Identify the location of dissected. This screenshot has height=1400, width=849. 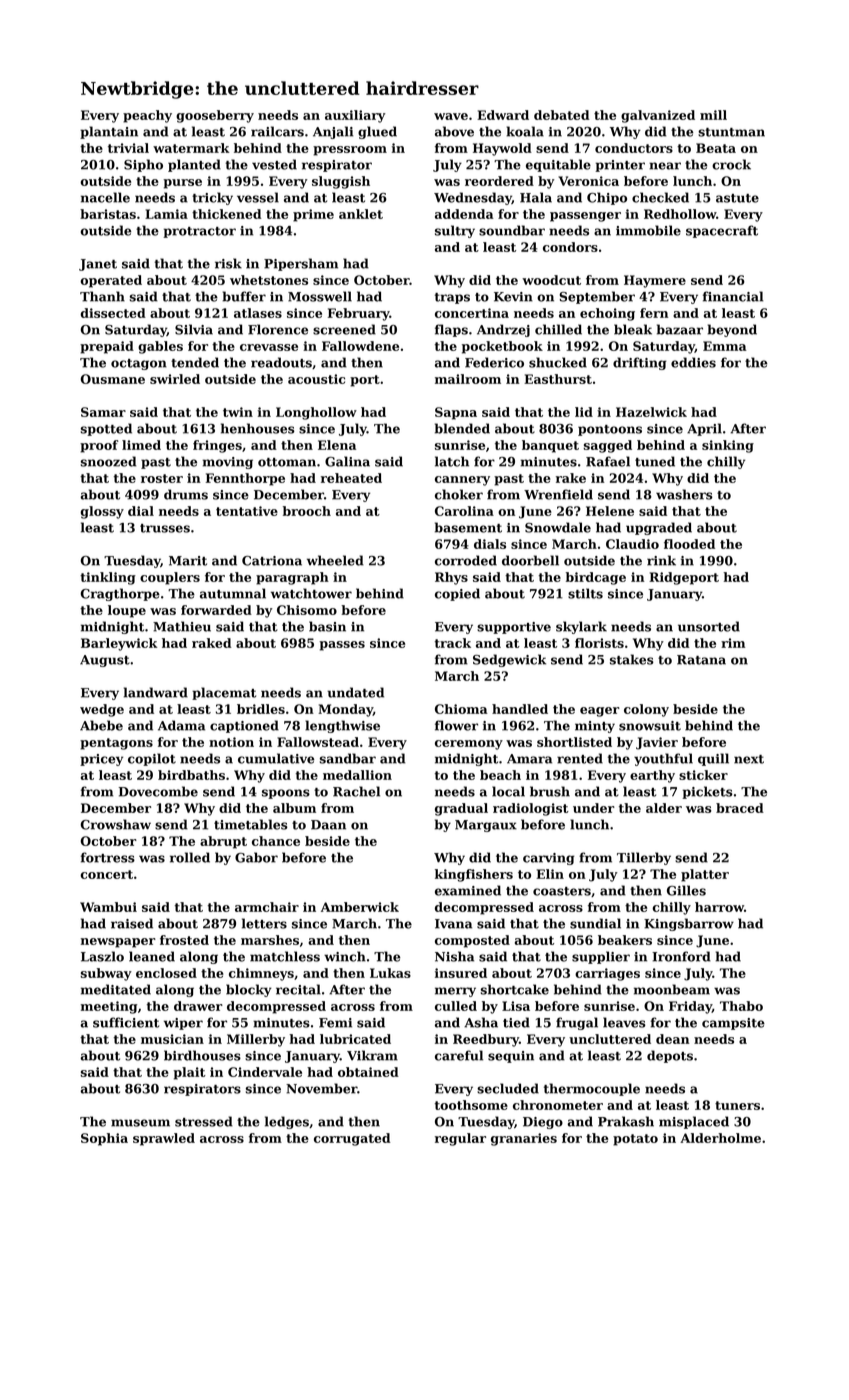
(113, 313).
